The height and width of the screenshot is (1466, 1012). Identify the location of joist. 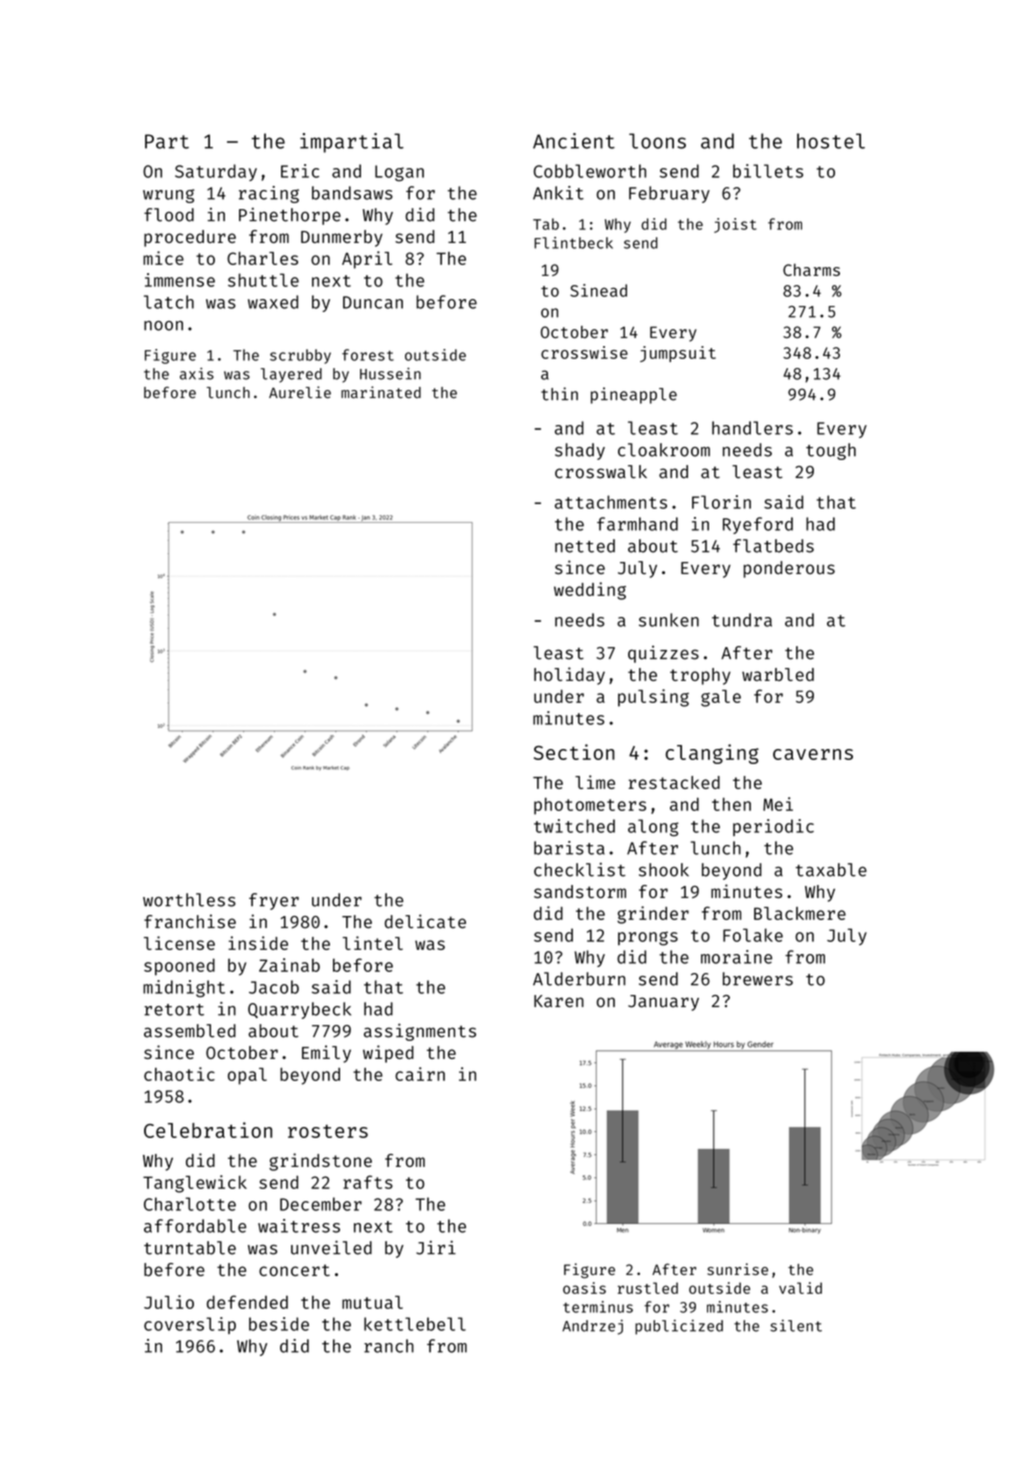
(735, 225).
